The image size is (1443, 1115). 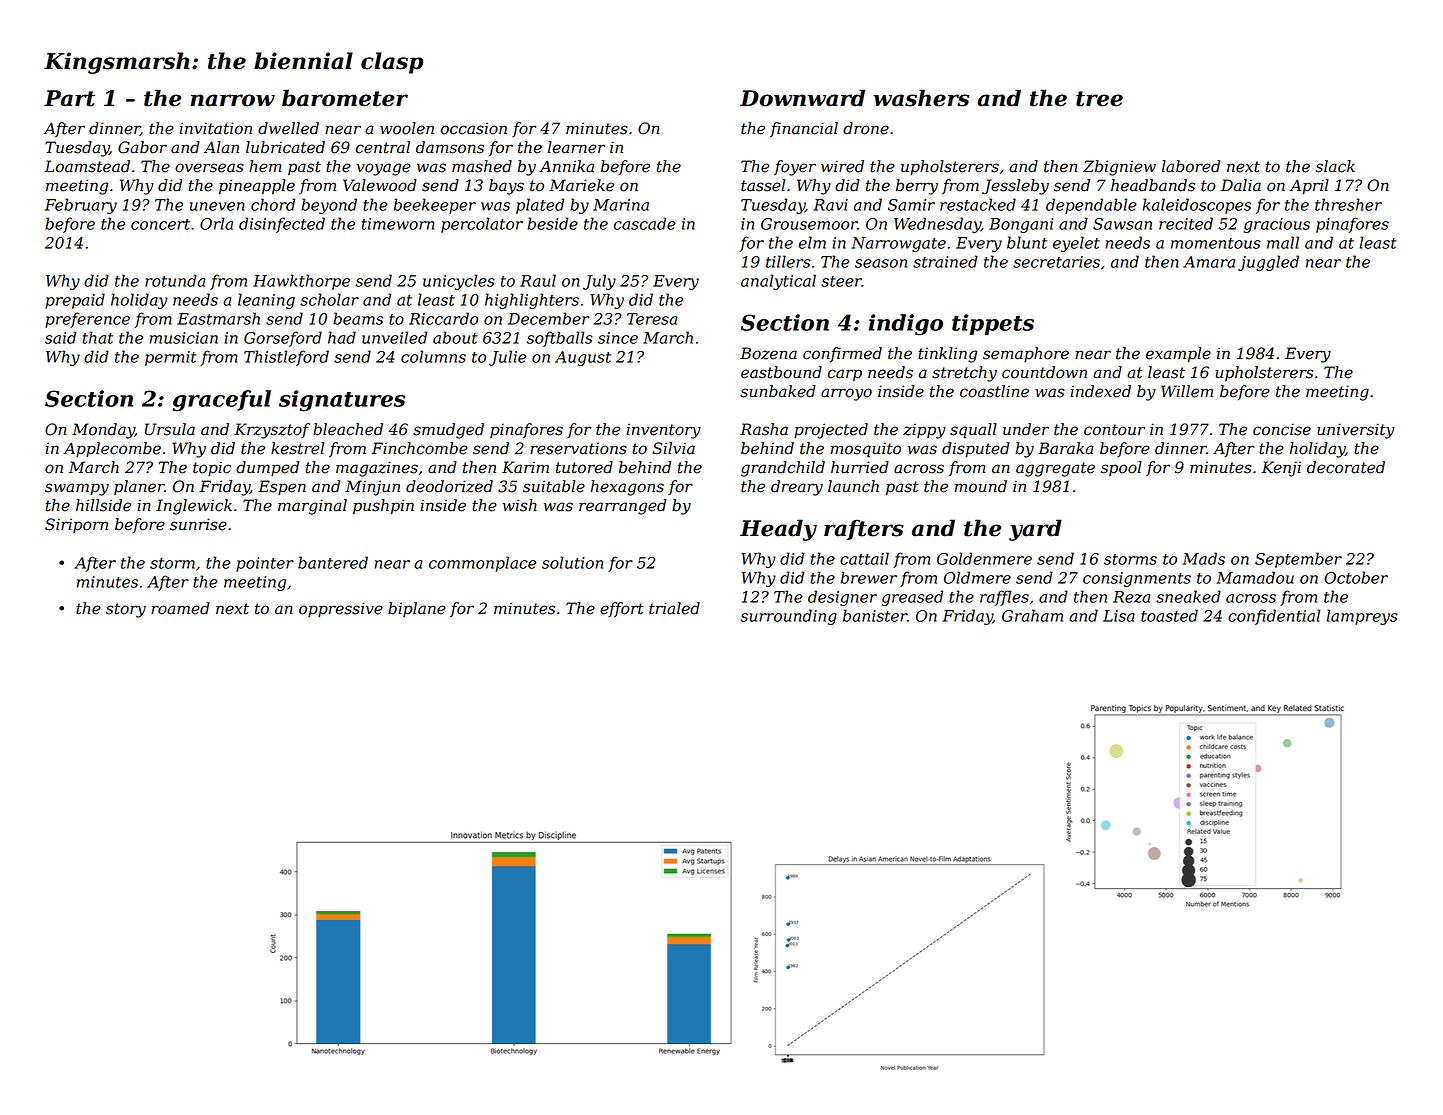 What do you see at coordinates (455, 337) in the screenshot?
I see `about` at bounding box center [455, 337].
